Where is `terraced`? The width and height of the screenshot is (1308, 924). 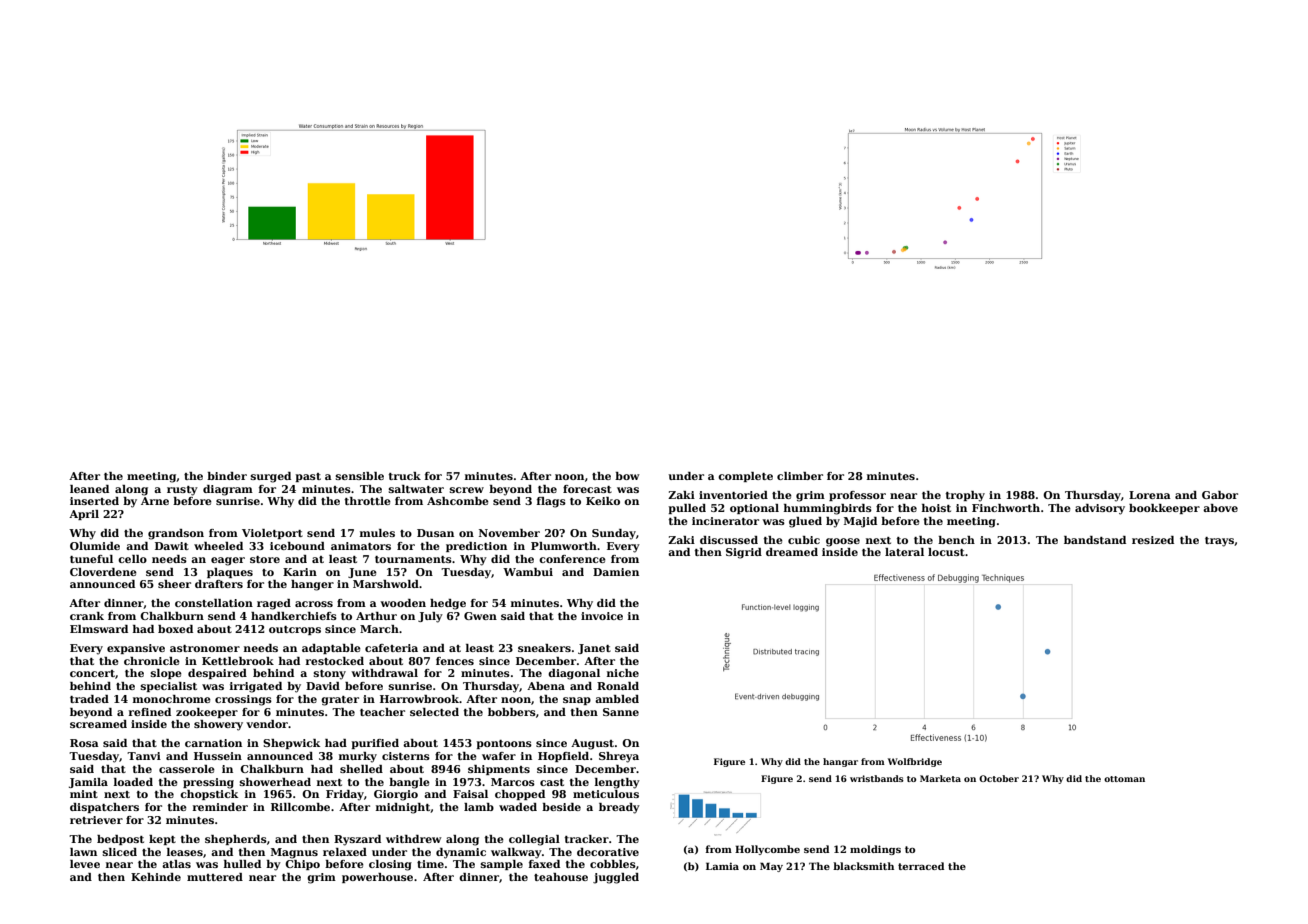 terraced is located at coordinates (921, 866).
